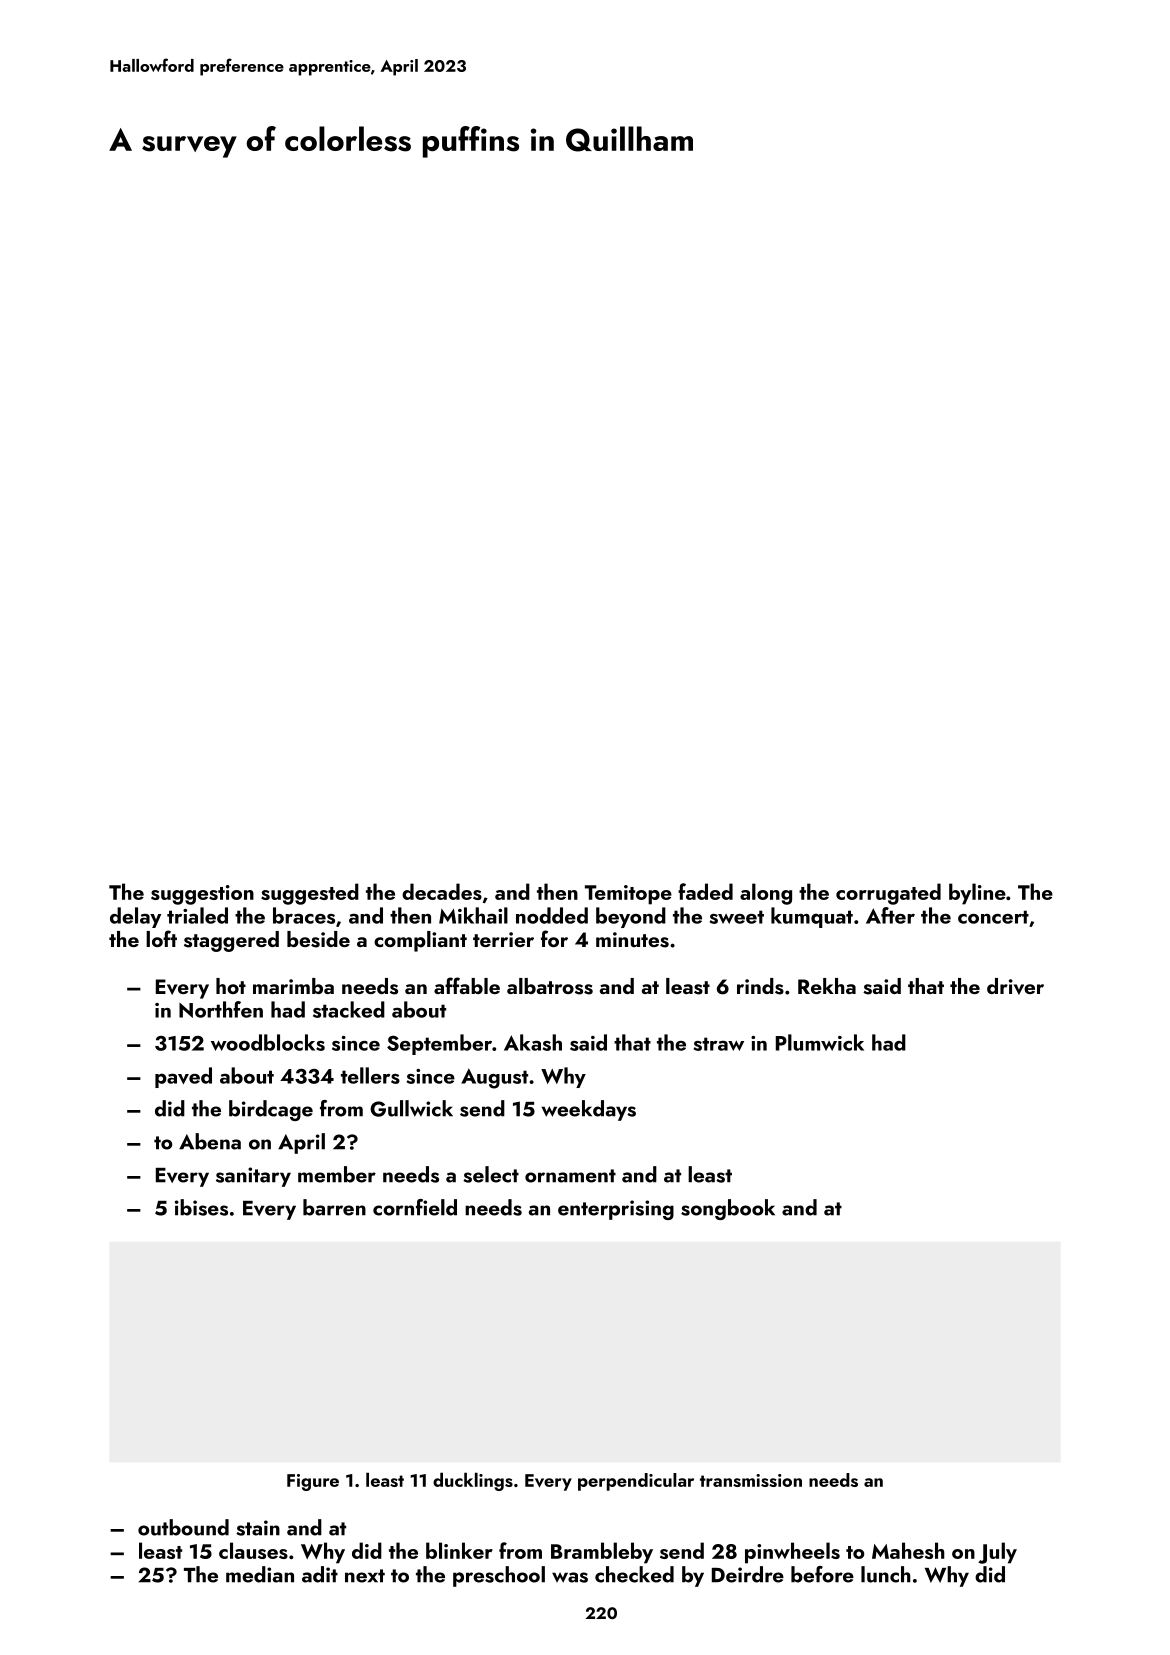  What do you see at coordinates (161, 938) in the screenshot?
I see `loft` at bounding box center [161, 938].
